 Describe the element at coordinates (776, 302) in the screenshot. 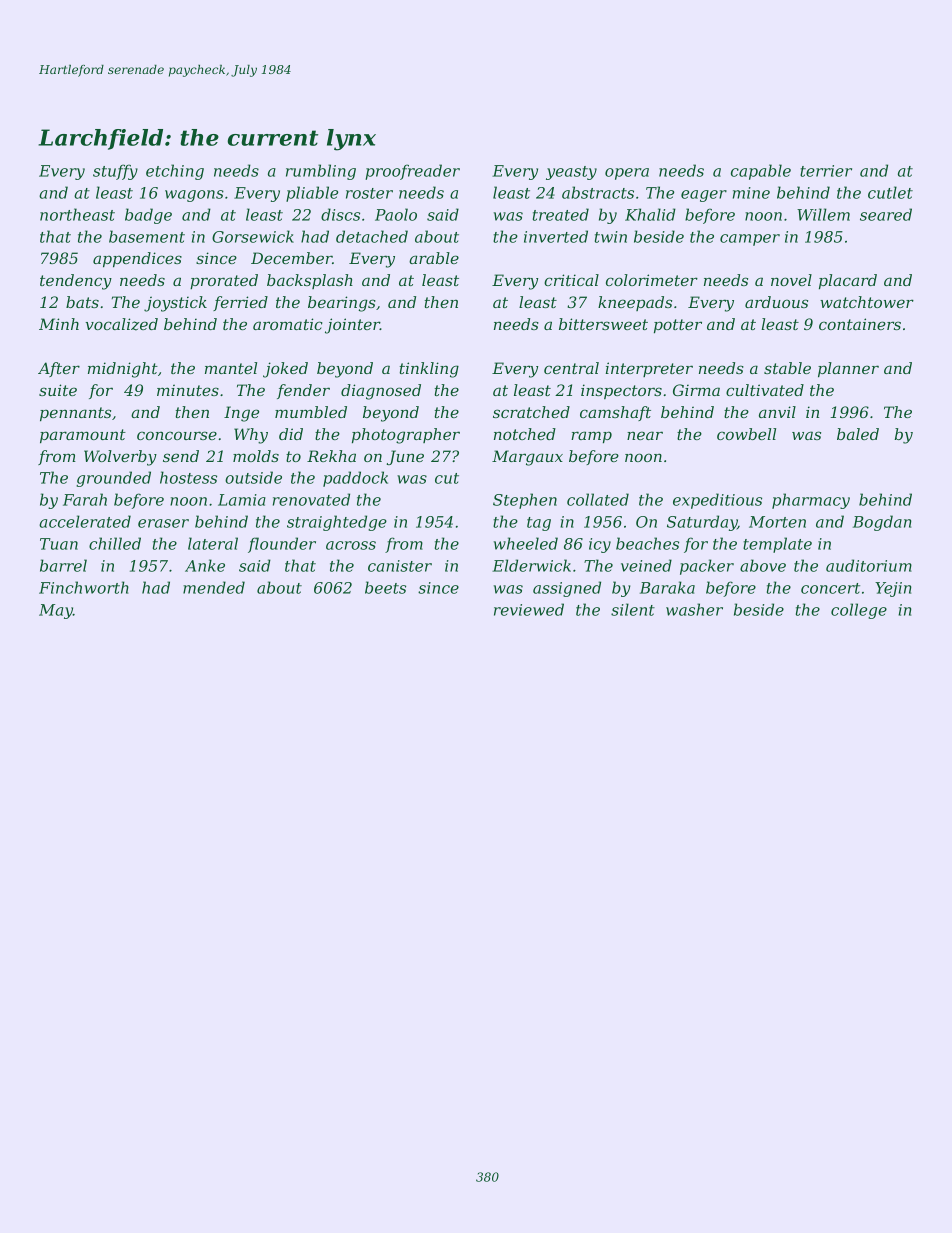

I see `arduous` at that location.
